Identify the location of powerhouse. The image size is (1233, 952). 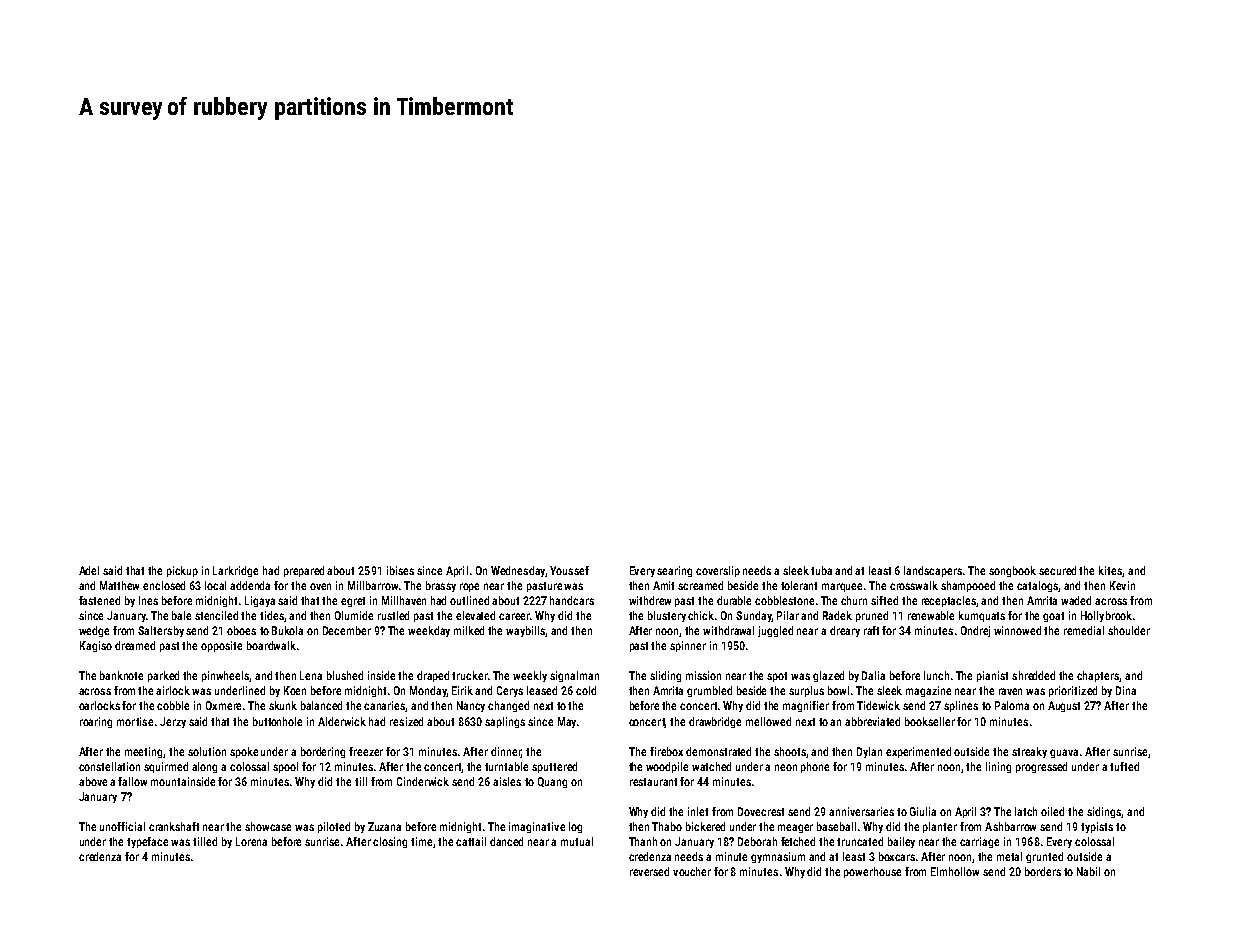
(872, 872).
